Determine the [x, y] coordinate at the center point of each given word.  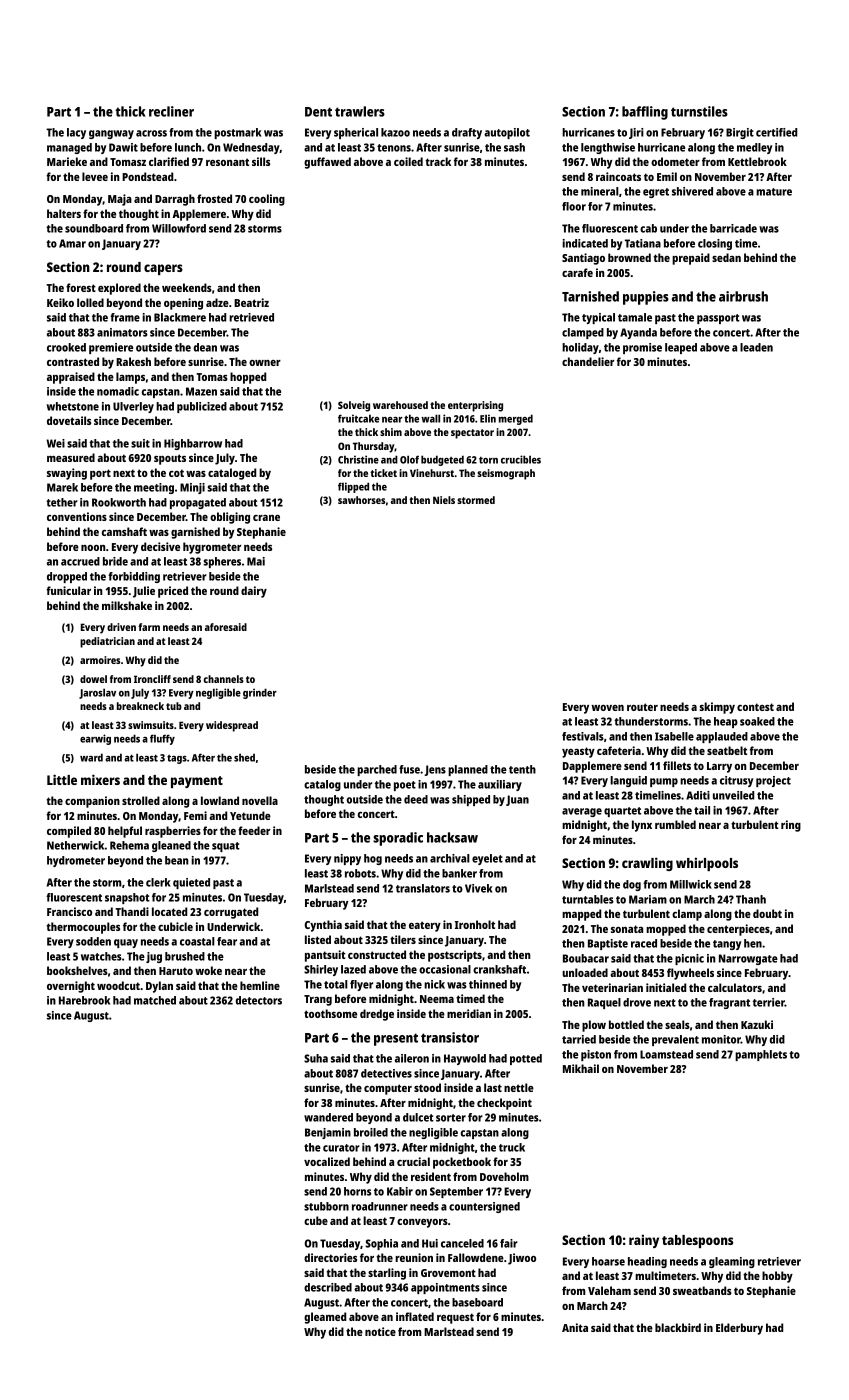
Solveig [354, 406]
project [773, 781]
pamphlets [761, 1055]
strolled [141, 800]
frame [125, 317]
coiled [408, 161]
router [642, 707]
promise [642, 348]
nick [434, 984]
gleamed [325, 1318]
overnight [71, 987]
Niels [444, 500]
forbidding [134, 577]
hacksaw [452, 837]
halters [64, 213]
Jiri [636, 133]
